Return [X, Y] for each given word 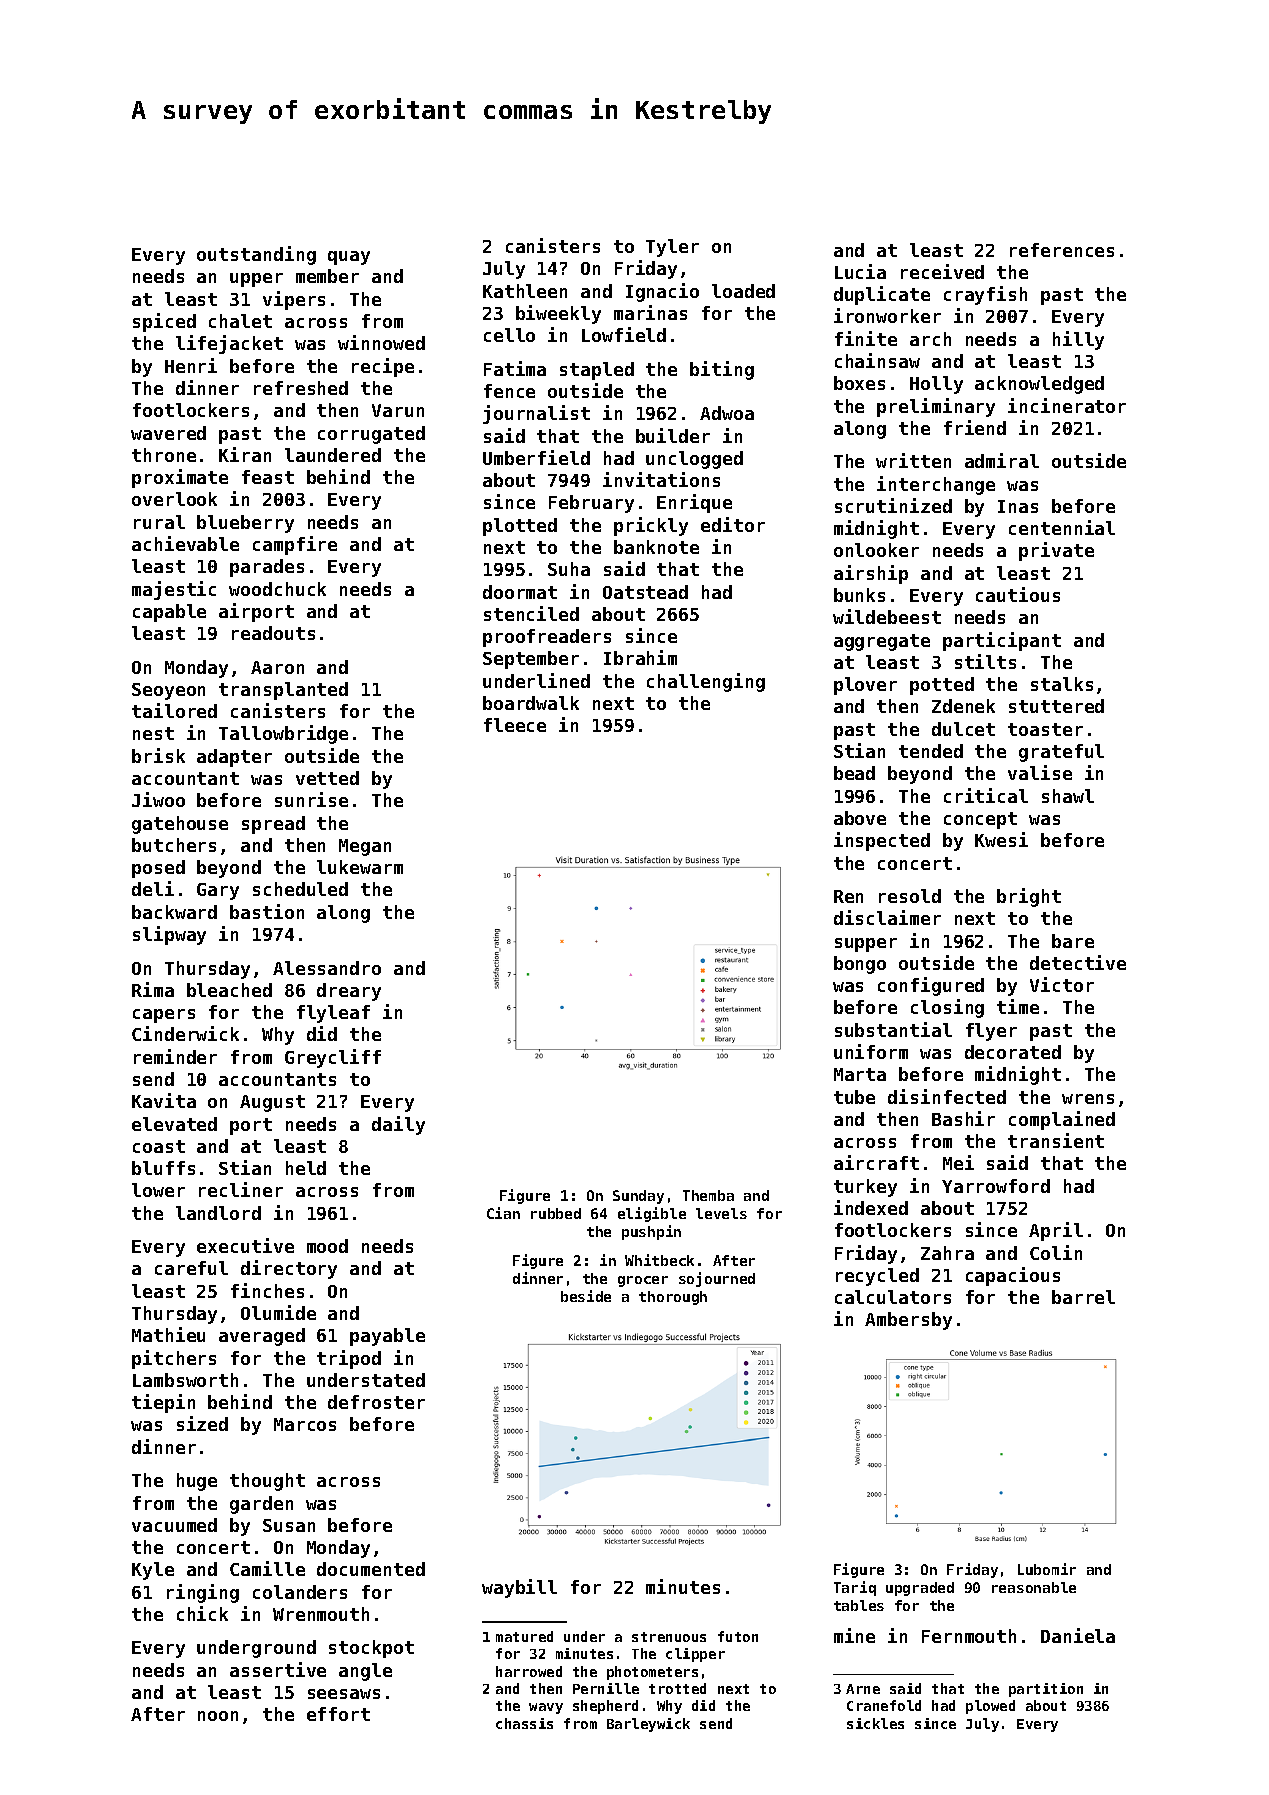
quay [349, 258]
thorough [673, 1298]
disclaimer [887, 917]
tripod [349, 1359]
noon [218, 1716]
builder [673, 435]
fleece [515, 725]
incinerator [1067, 405]
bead [854, 773]
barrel [1083, 1297]
